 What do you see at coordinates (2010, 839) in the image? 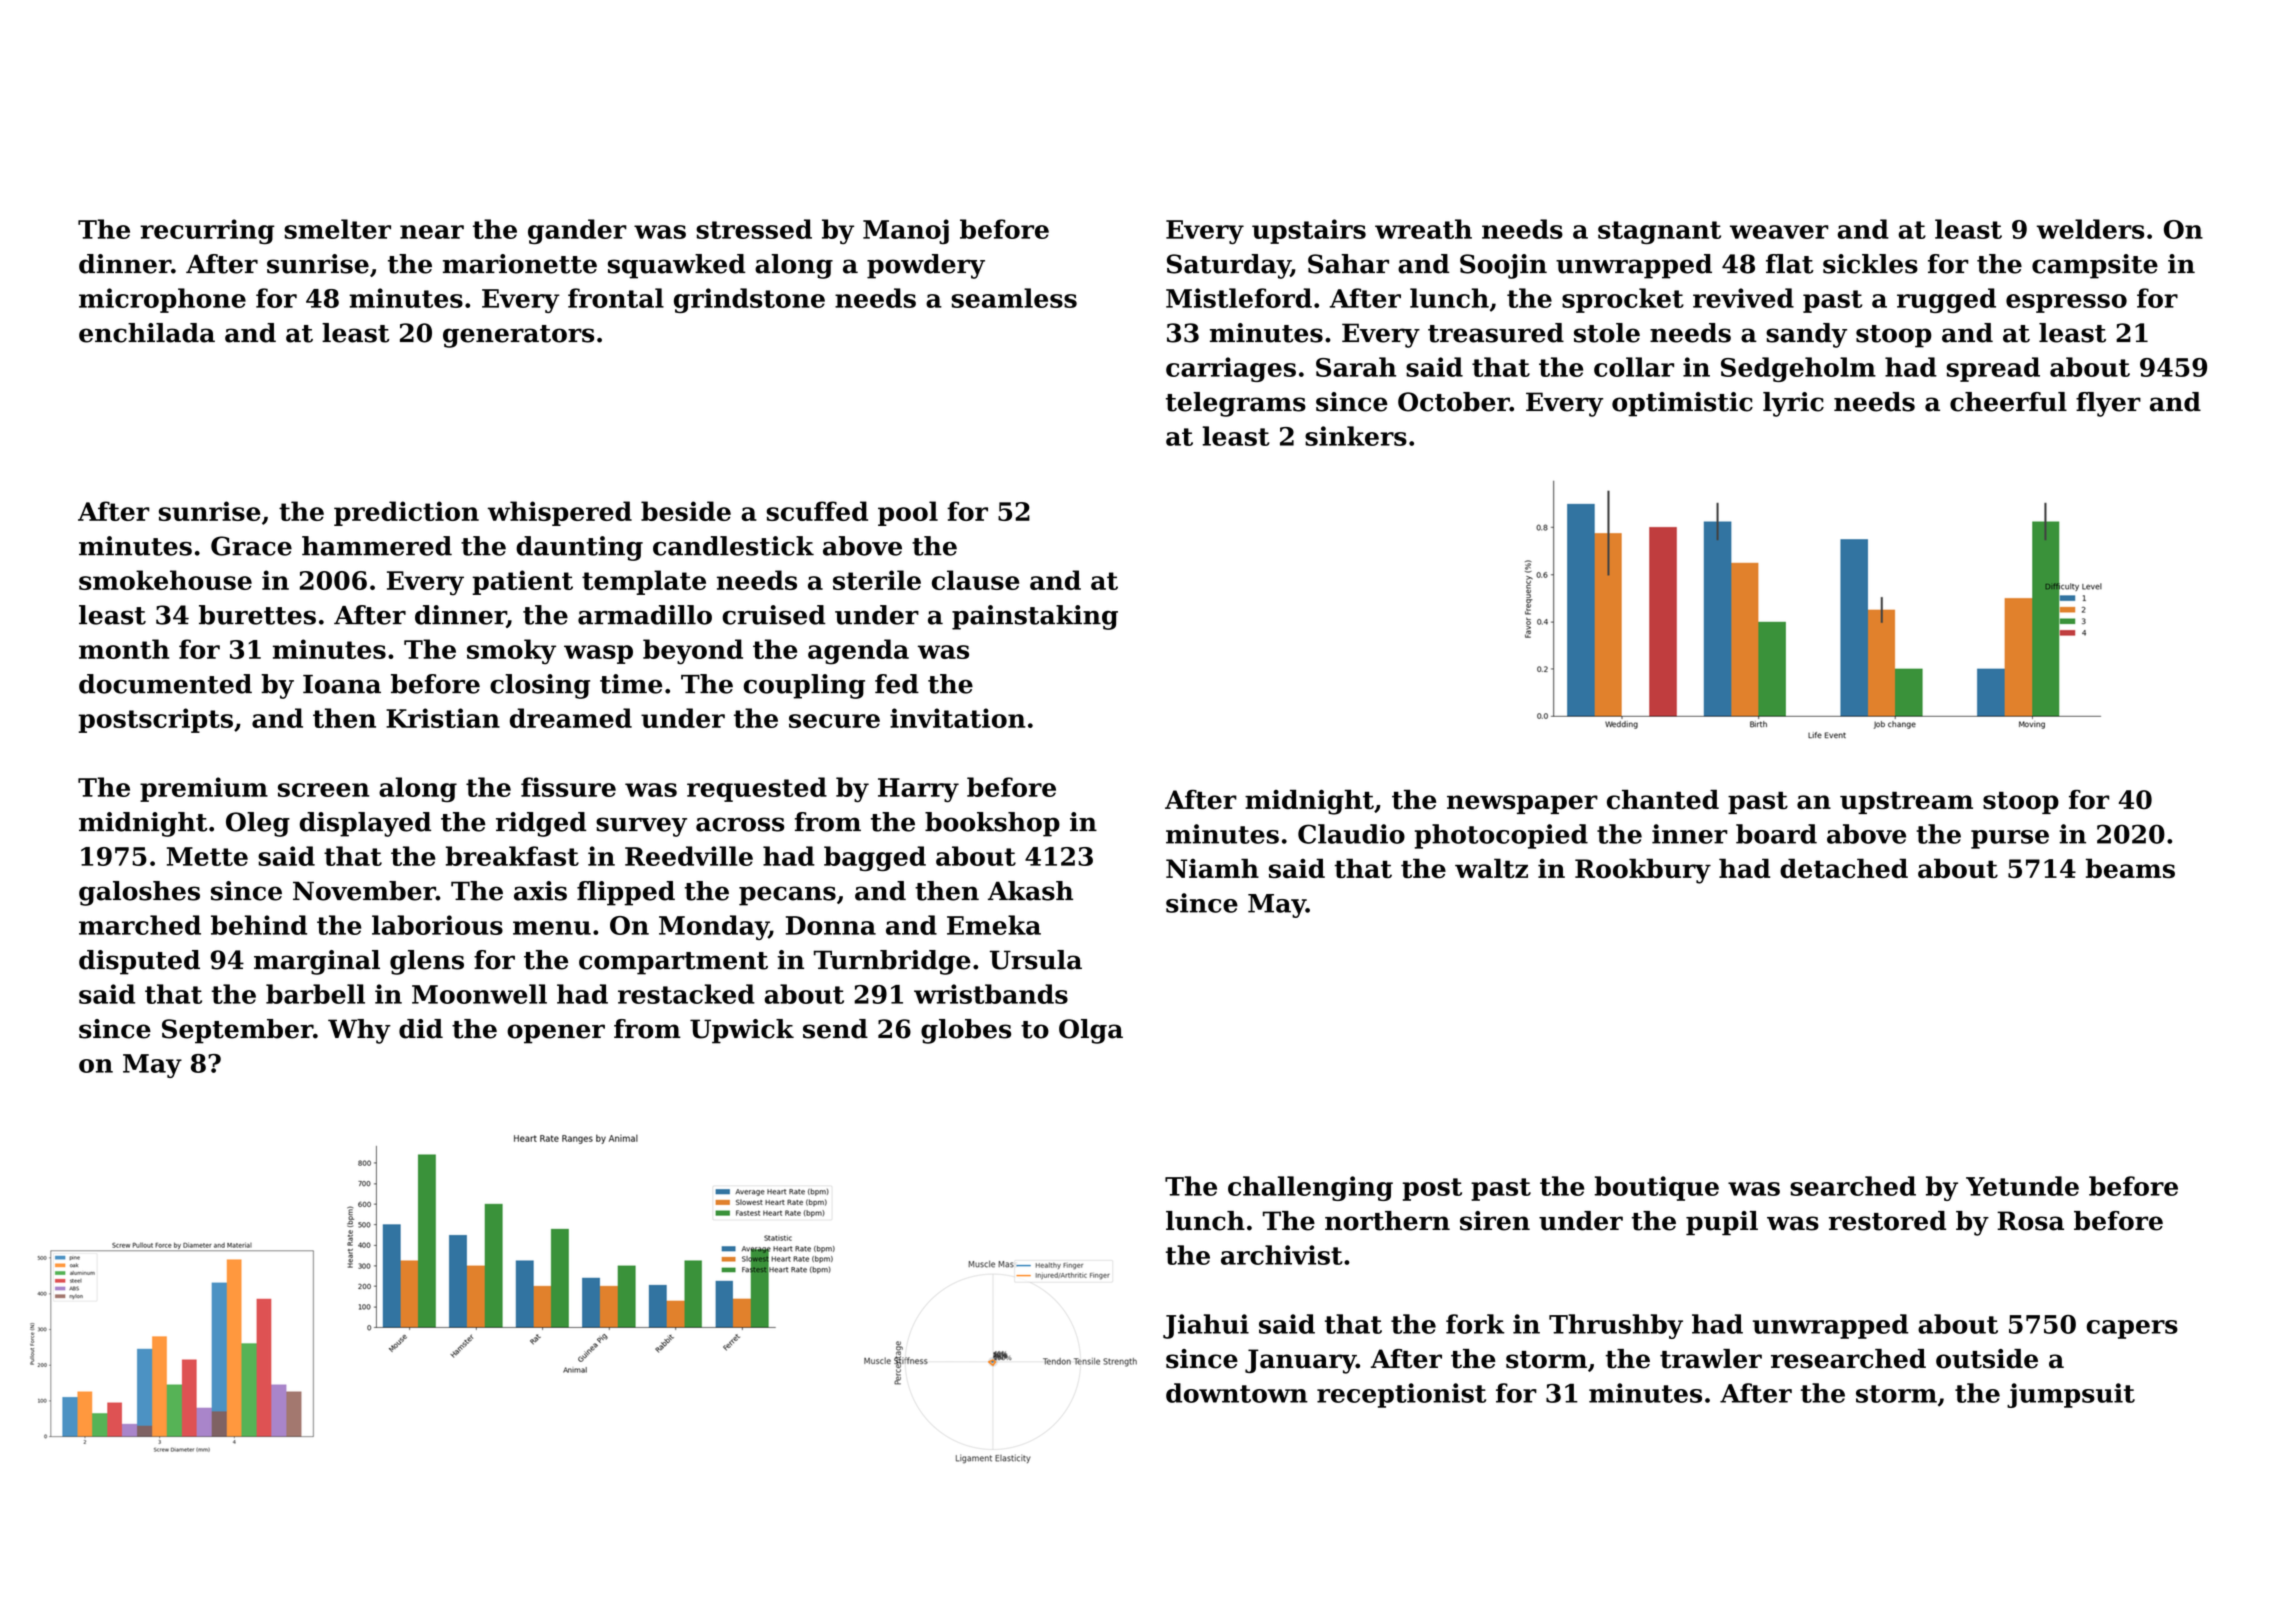
I see `purse` at bounding box center [2010, 839].
